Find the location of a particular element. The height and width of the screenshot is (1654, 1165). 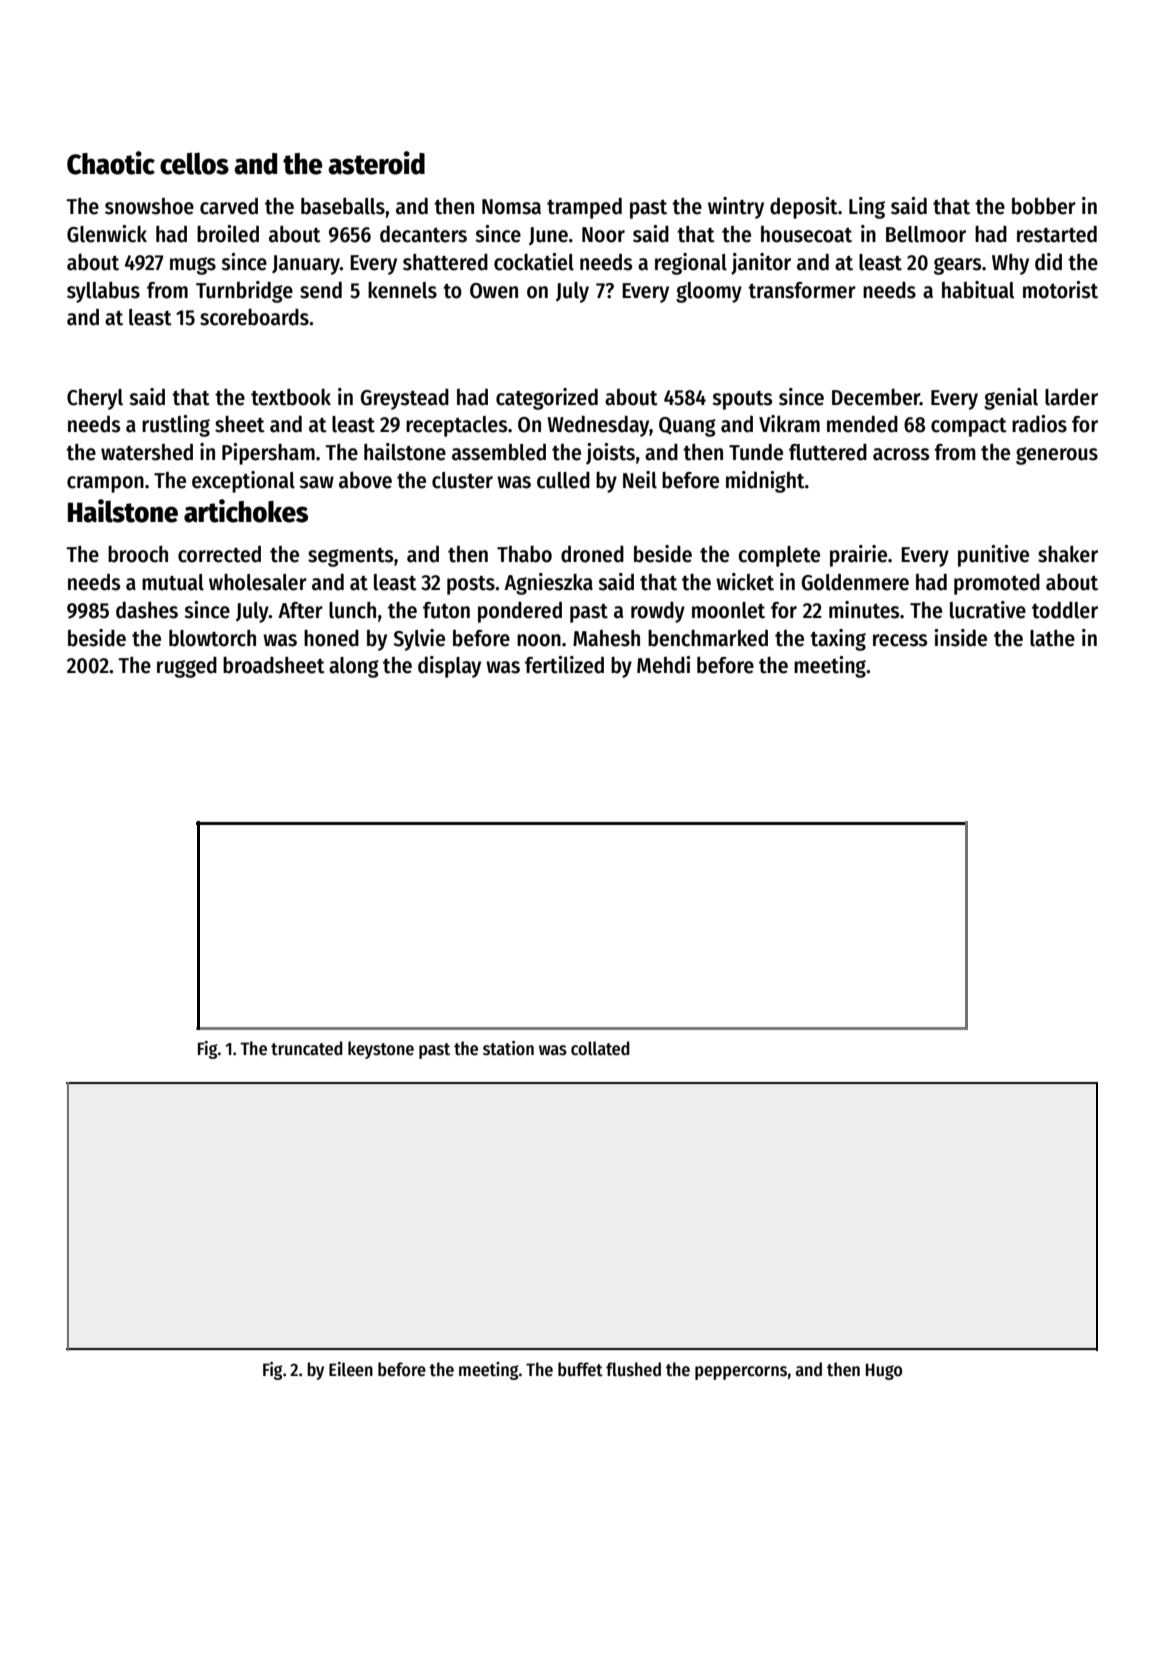

station is located at coordinates (508, 1048).
